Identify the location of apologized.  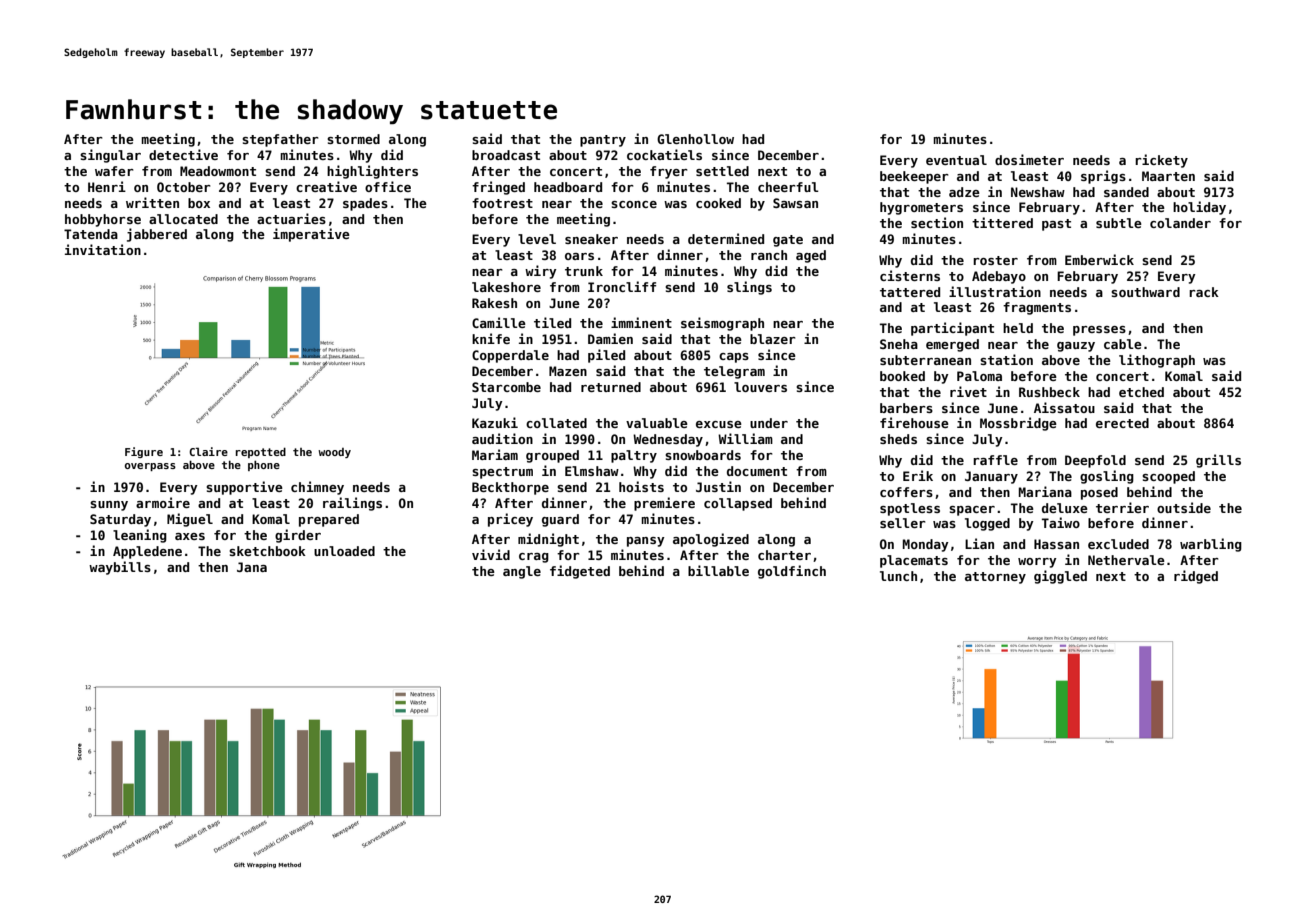
(711, 540).
